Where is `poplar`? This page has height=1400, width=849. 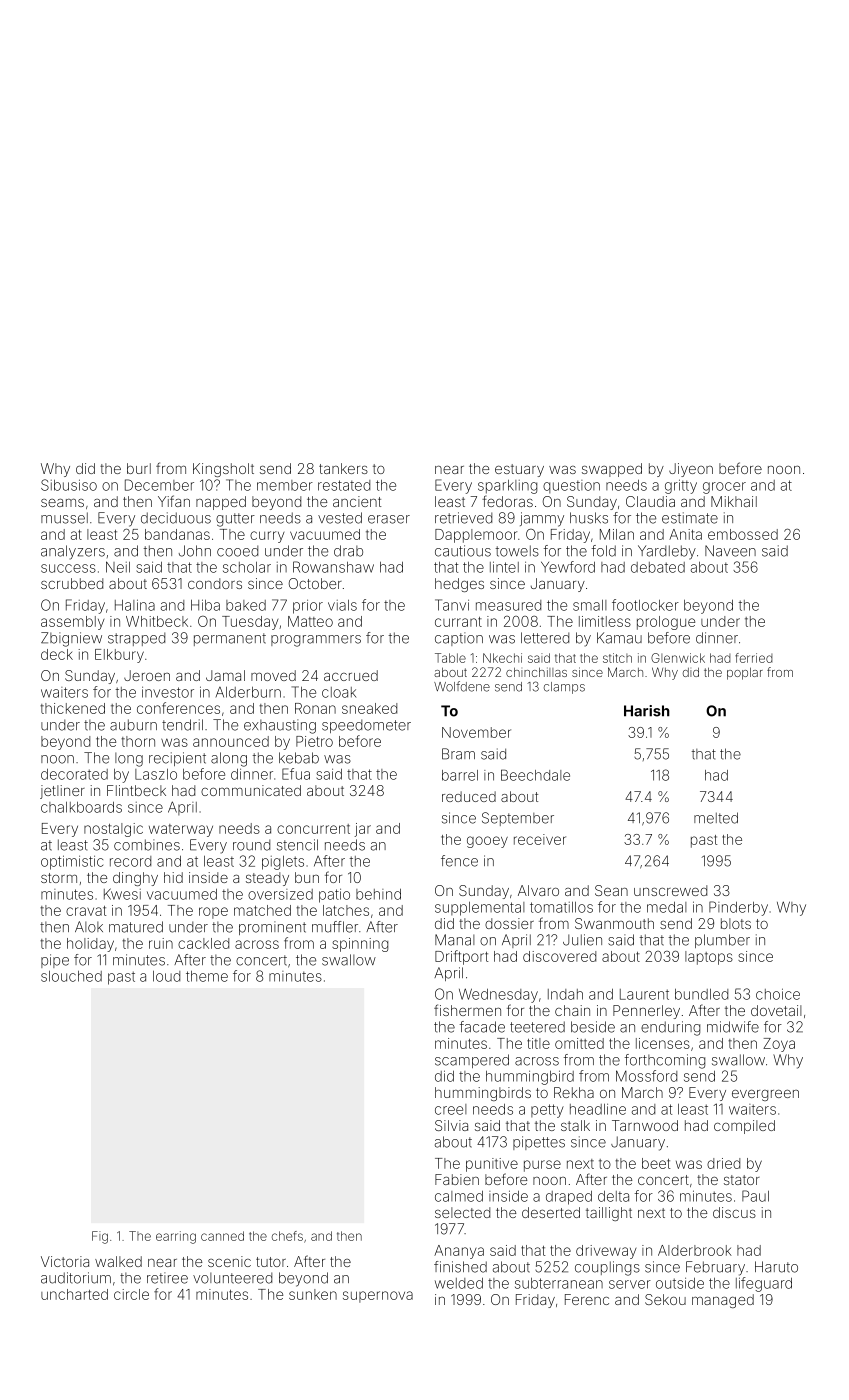 poplar is located at coordinates (745, 673).
